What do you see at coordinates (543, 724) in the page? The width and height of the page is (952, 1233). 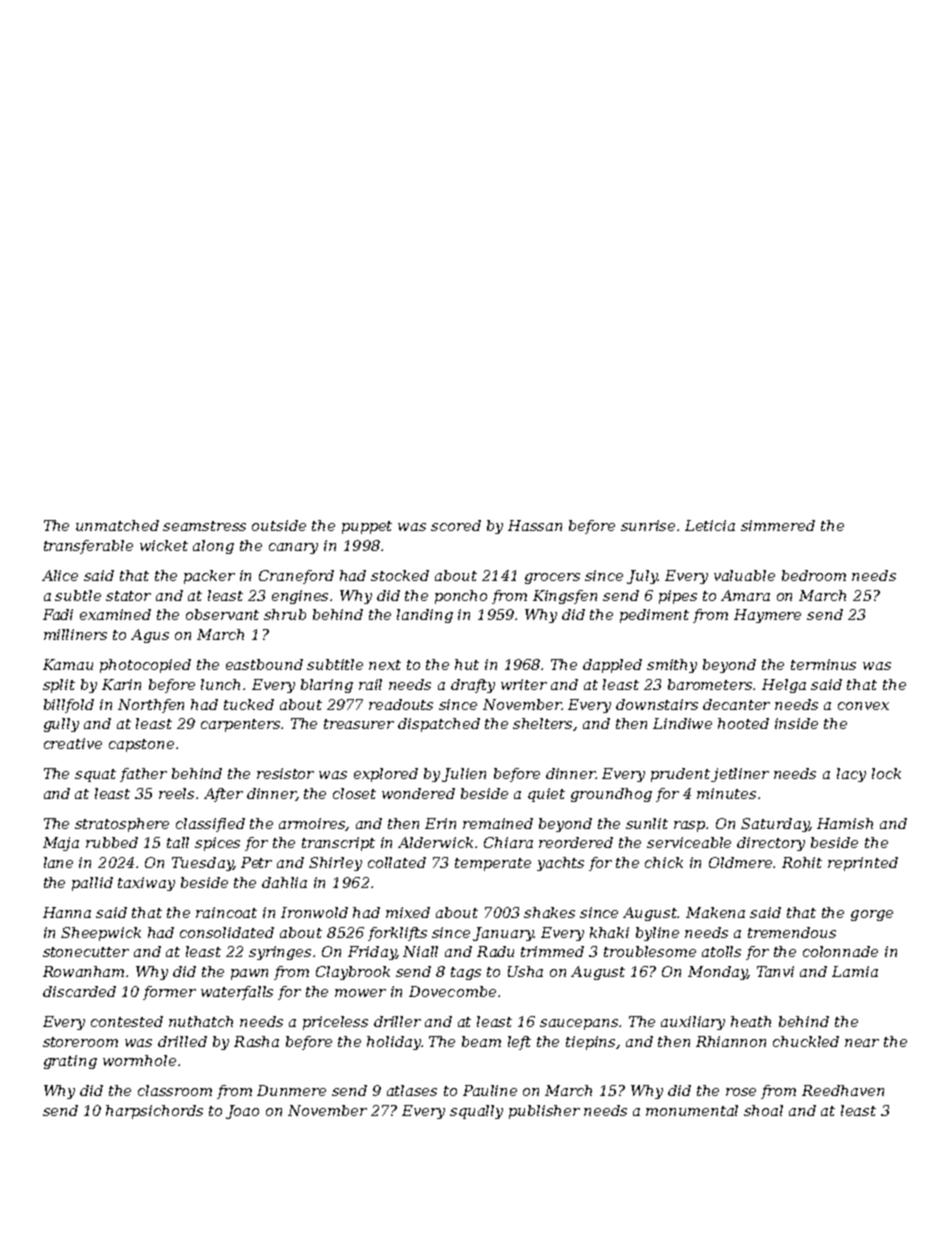 I see `shelters` at bounding box center [543, 724].
